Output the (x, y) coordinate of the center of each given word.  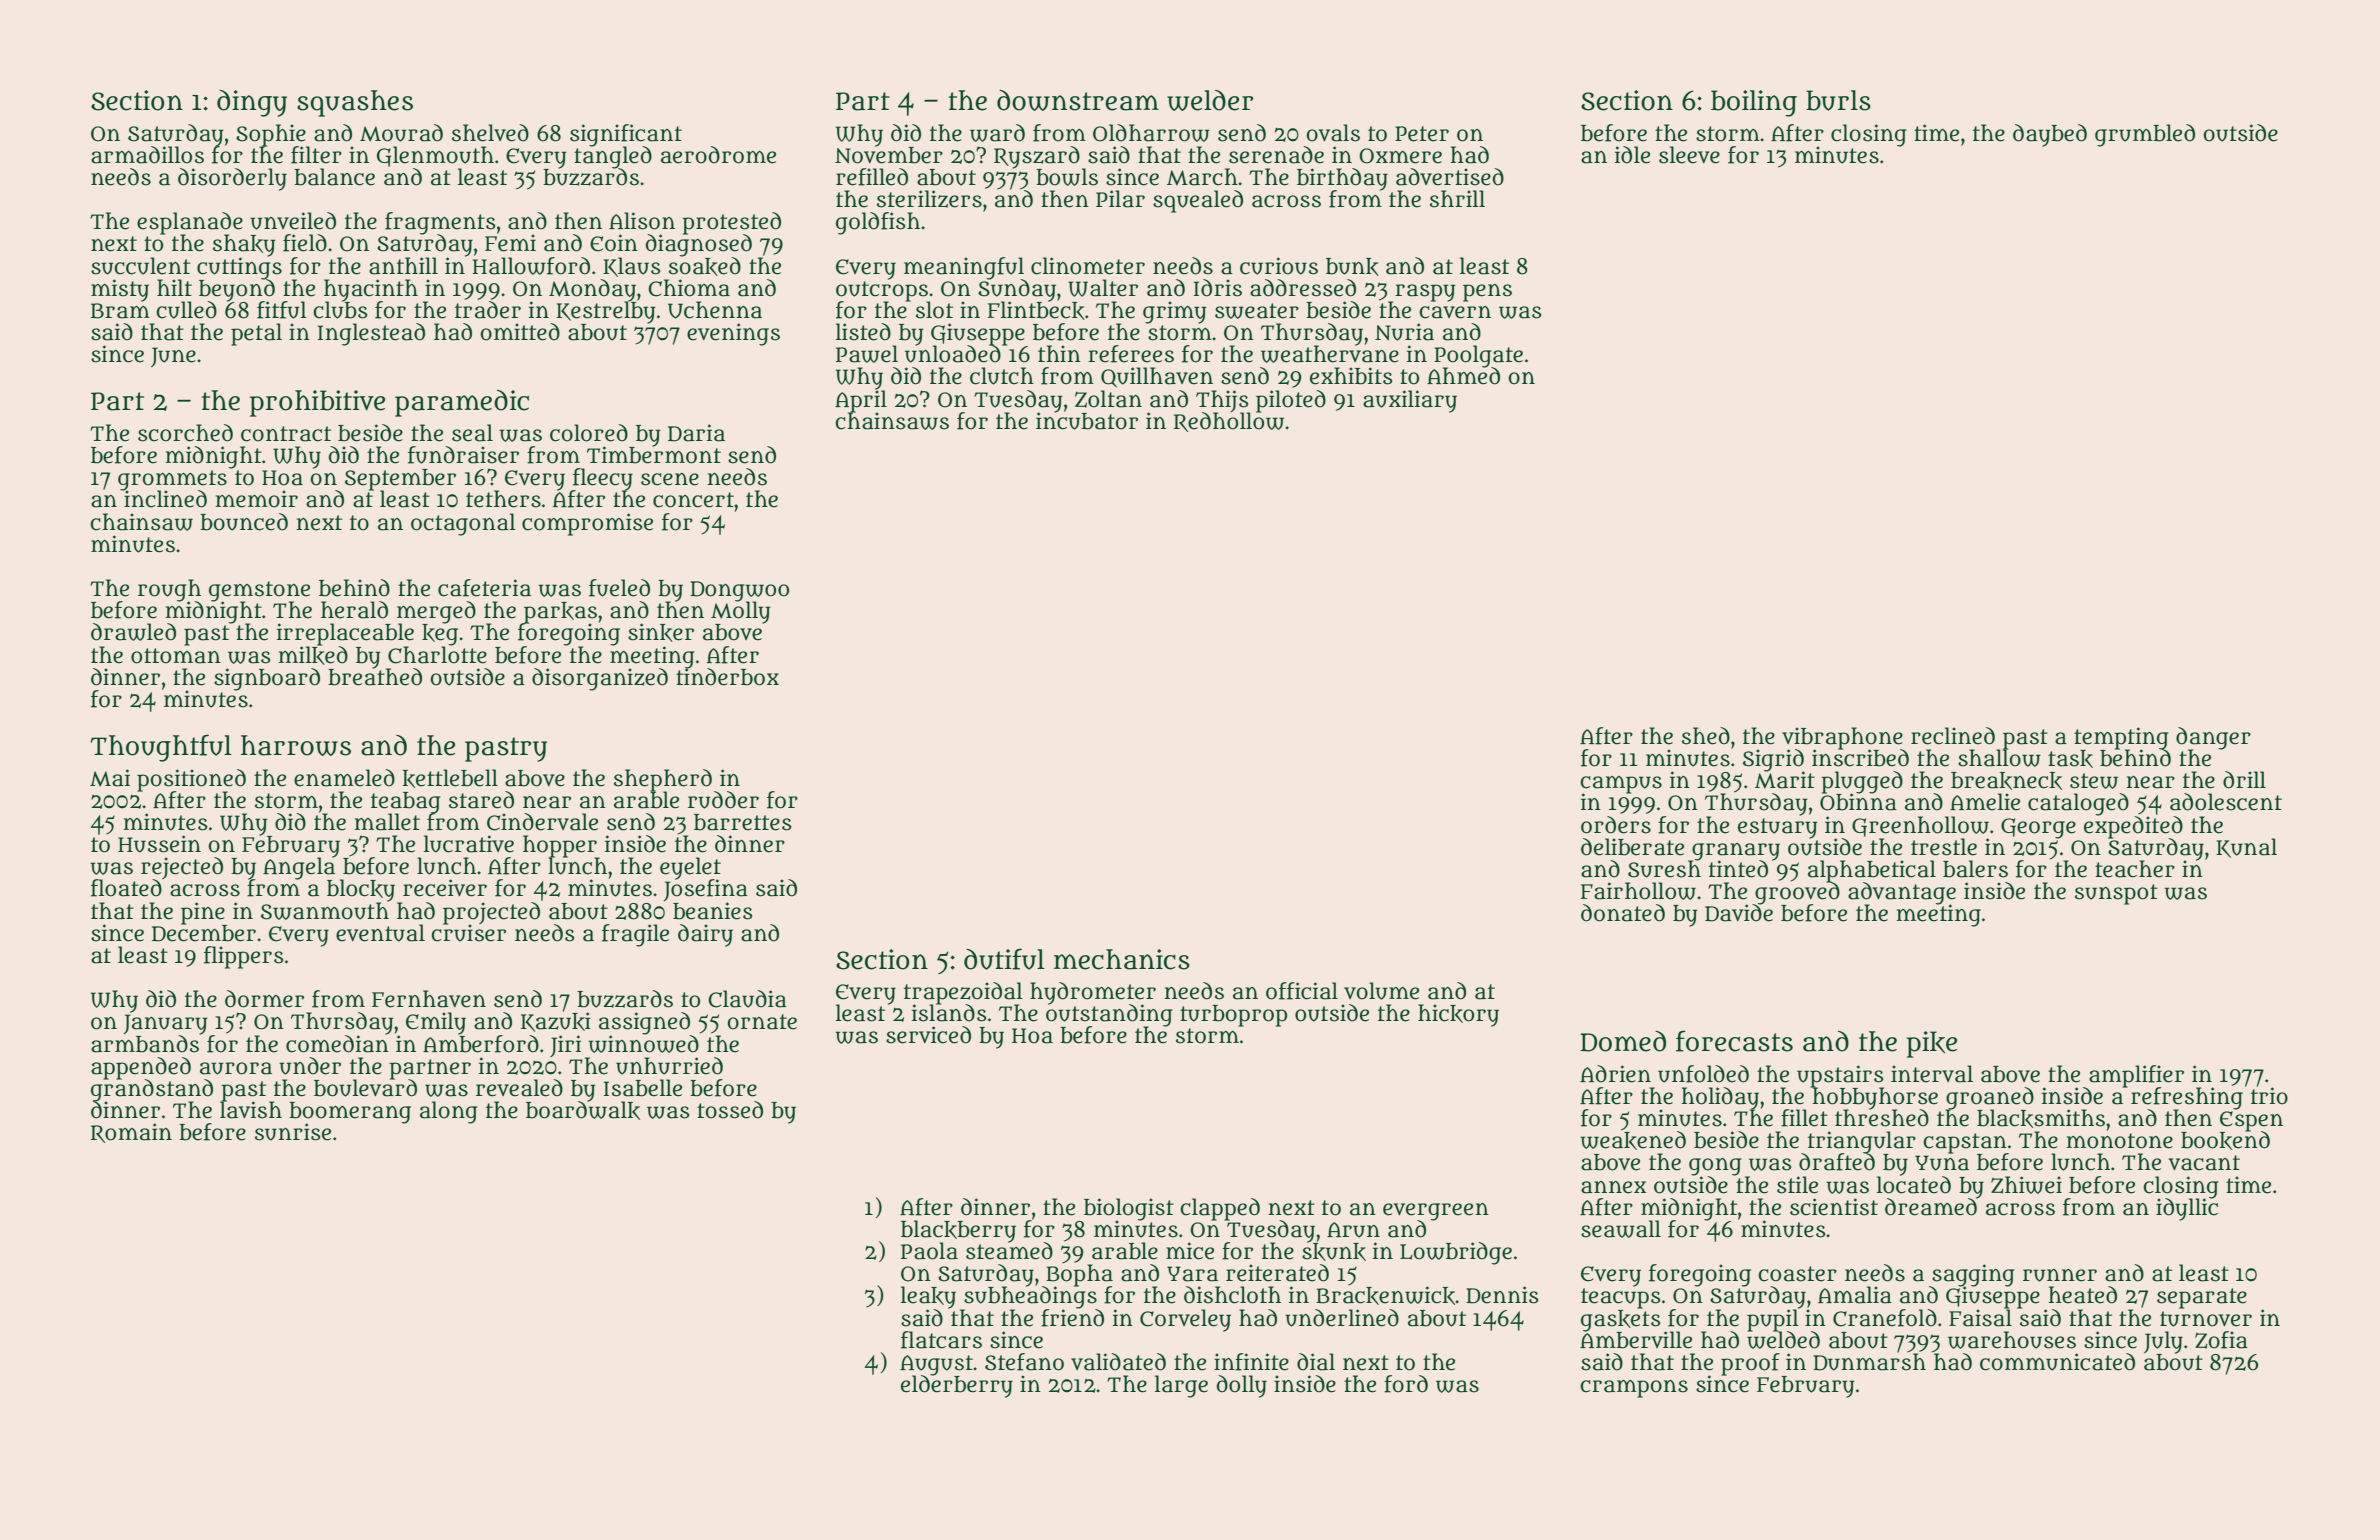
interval (1932, 1074)
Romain (131, 1133)
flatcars (941, 1340)
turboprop (1233, 1016)
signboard (267, 679)
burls (1838, 100)
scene (670, 479)
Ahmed (1463, 376)
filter (316, 155)
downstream (1078, 100)
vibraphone (1842, 738)
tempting (2121, 738)
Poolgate (1478, 356)
